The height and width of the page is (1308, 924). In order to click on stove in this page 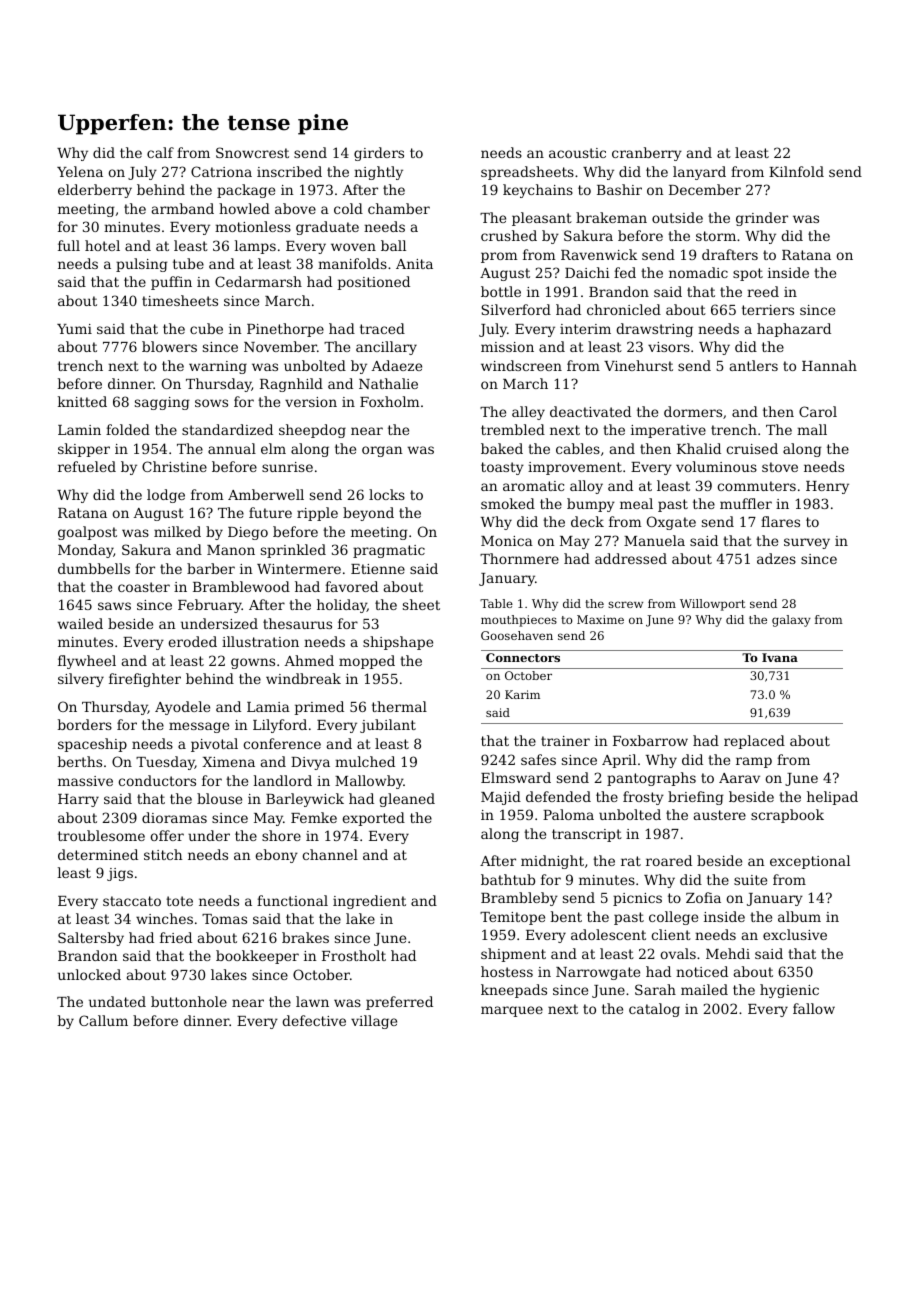, I will do `click(780, 467)`.
